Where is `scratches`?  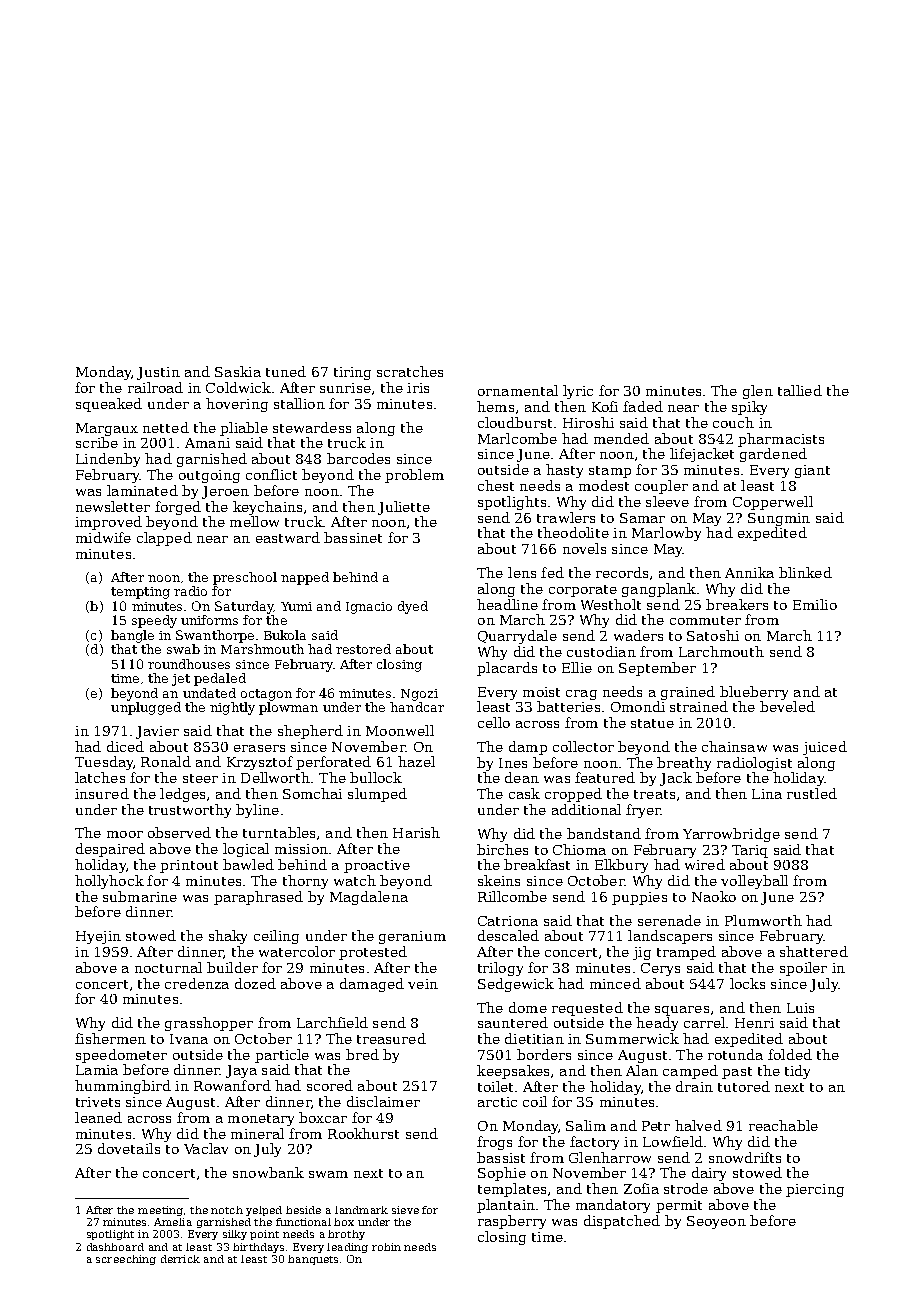 scratches is located at coordinates (410, 371).
